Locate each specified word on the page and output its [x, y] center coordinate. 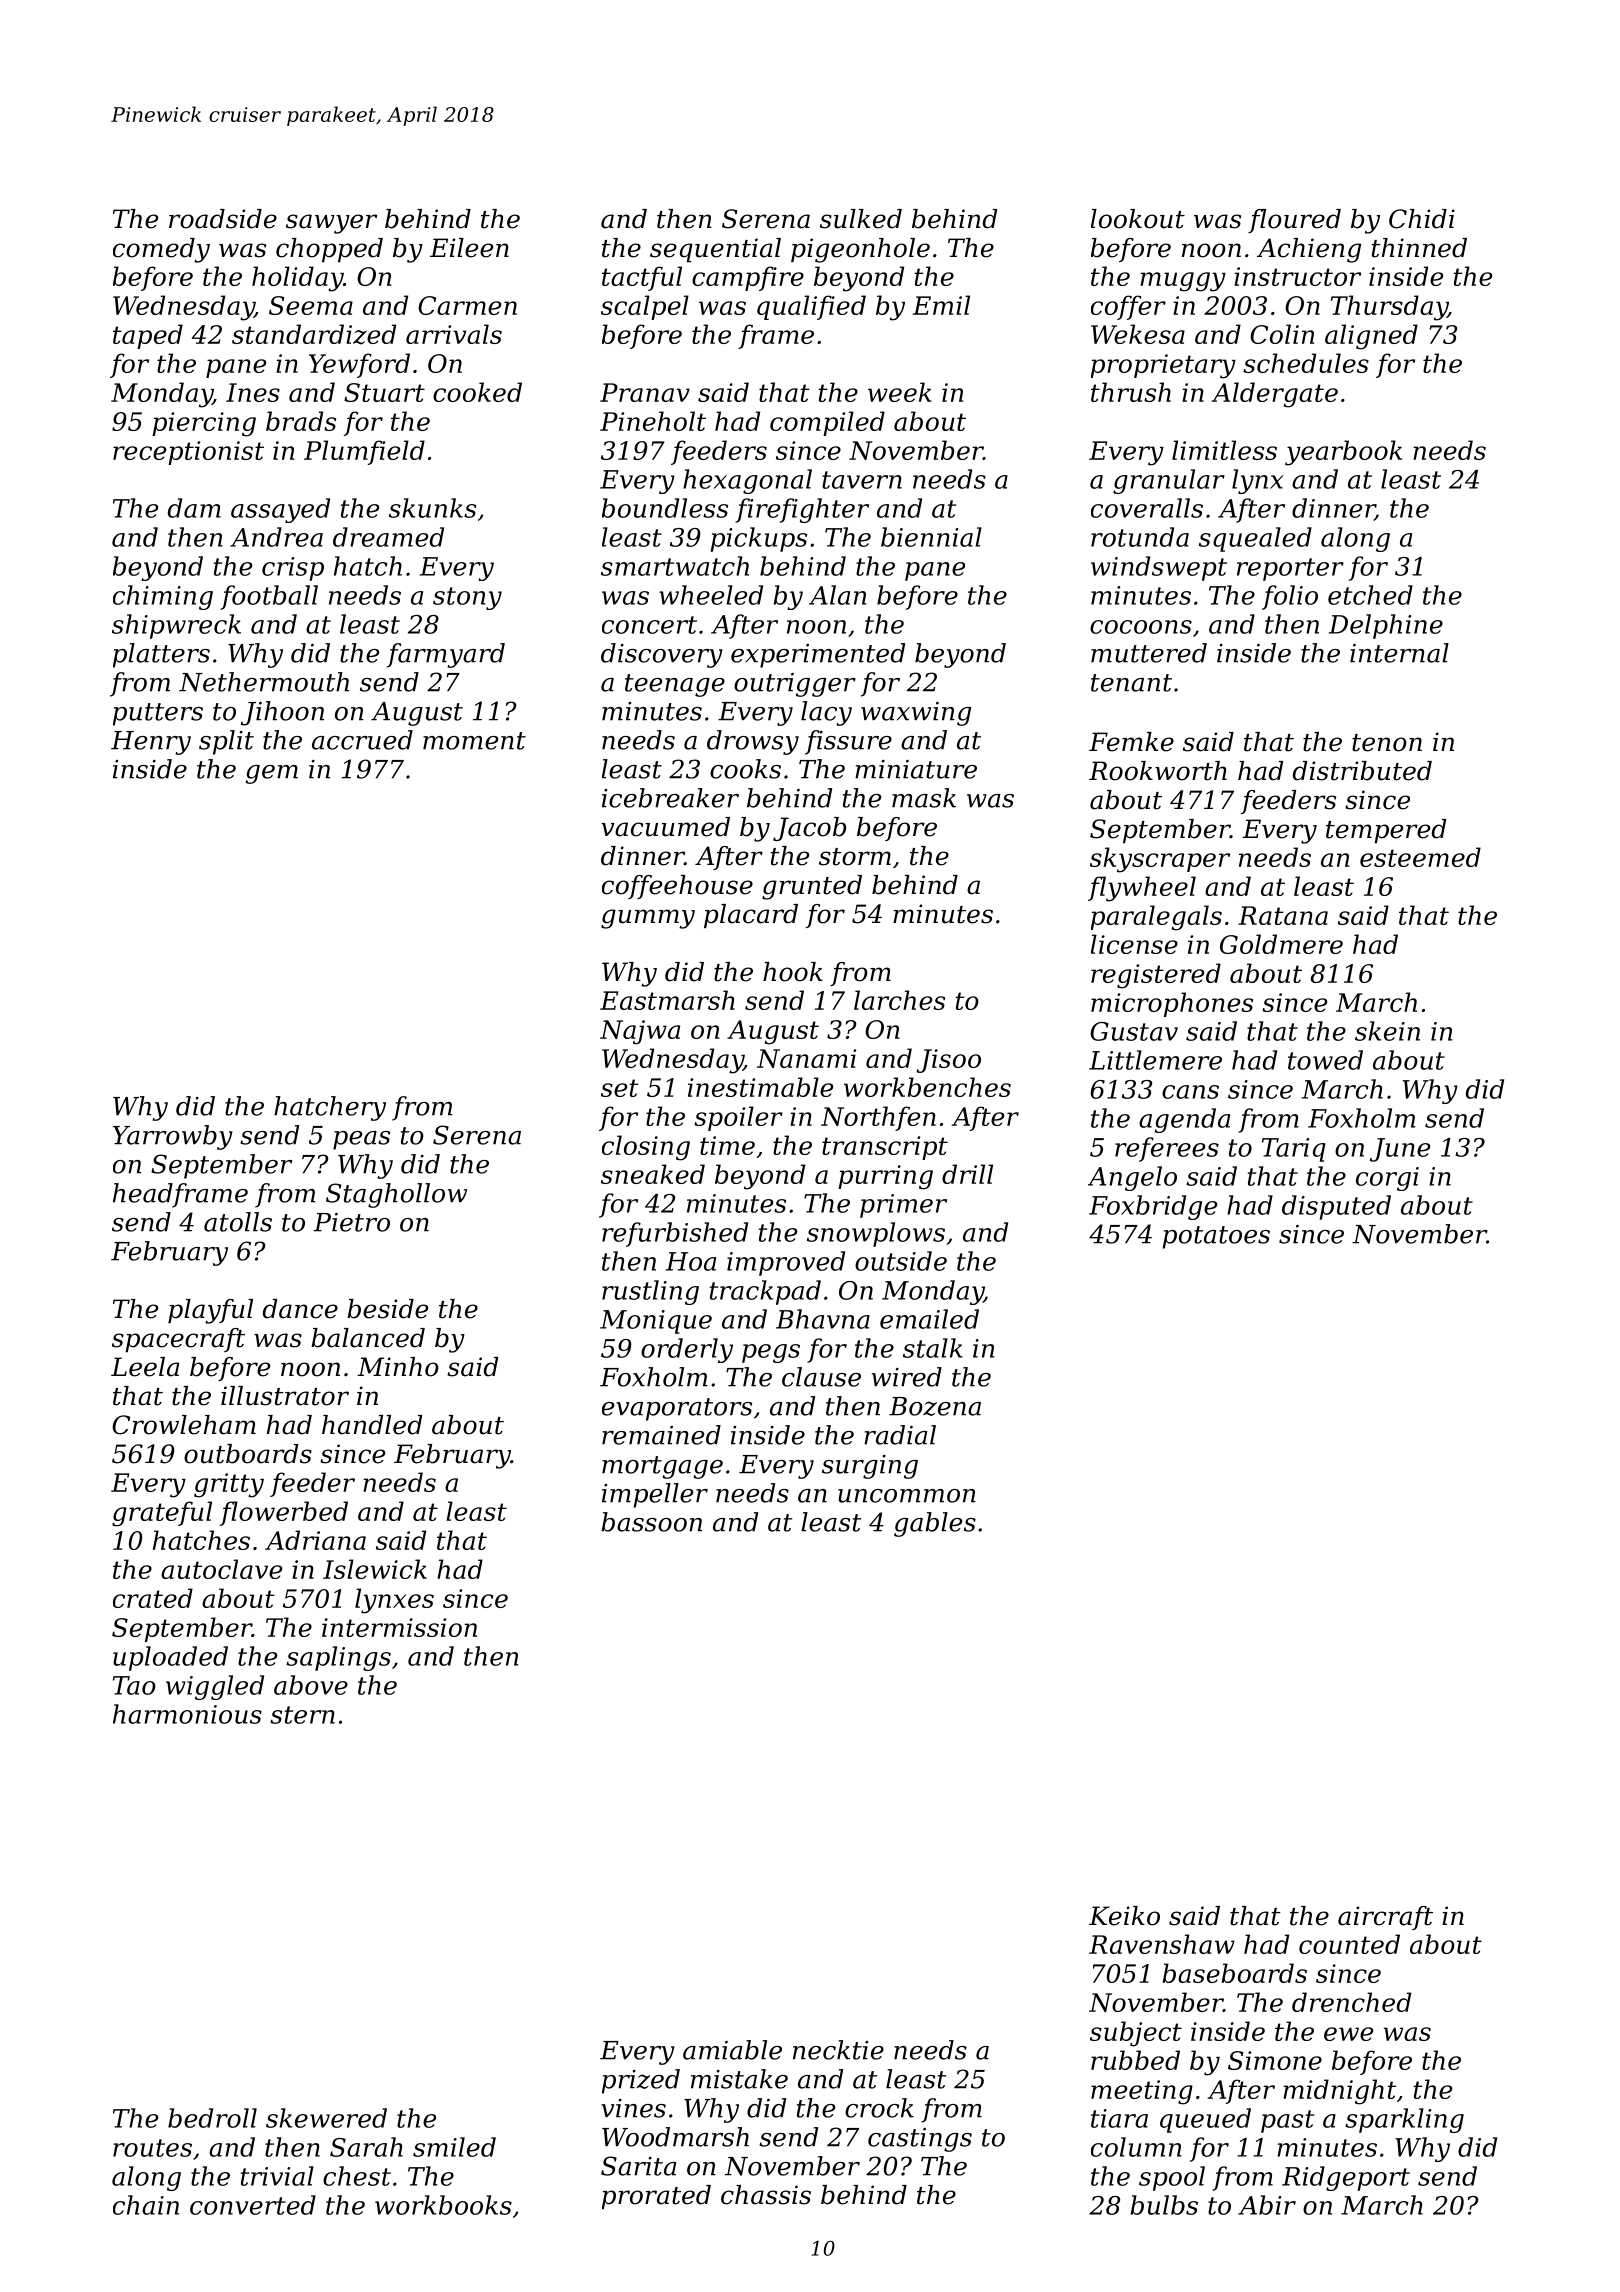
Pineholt [653, 421]
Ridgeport [1346, 2178]
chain [146, 2205]
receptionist [188, 453]
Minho [398, 1367]
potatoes [1216, 1237]
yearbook [1343, 453]
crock [879, 2108]
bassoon [651, 1522]
